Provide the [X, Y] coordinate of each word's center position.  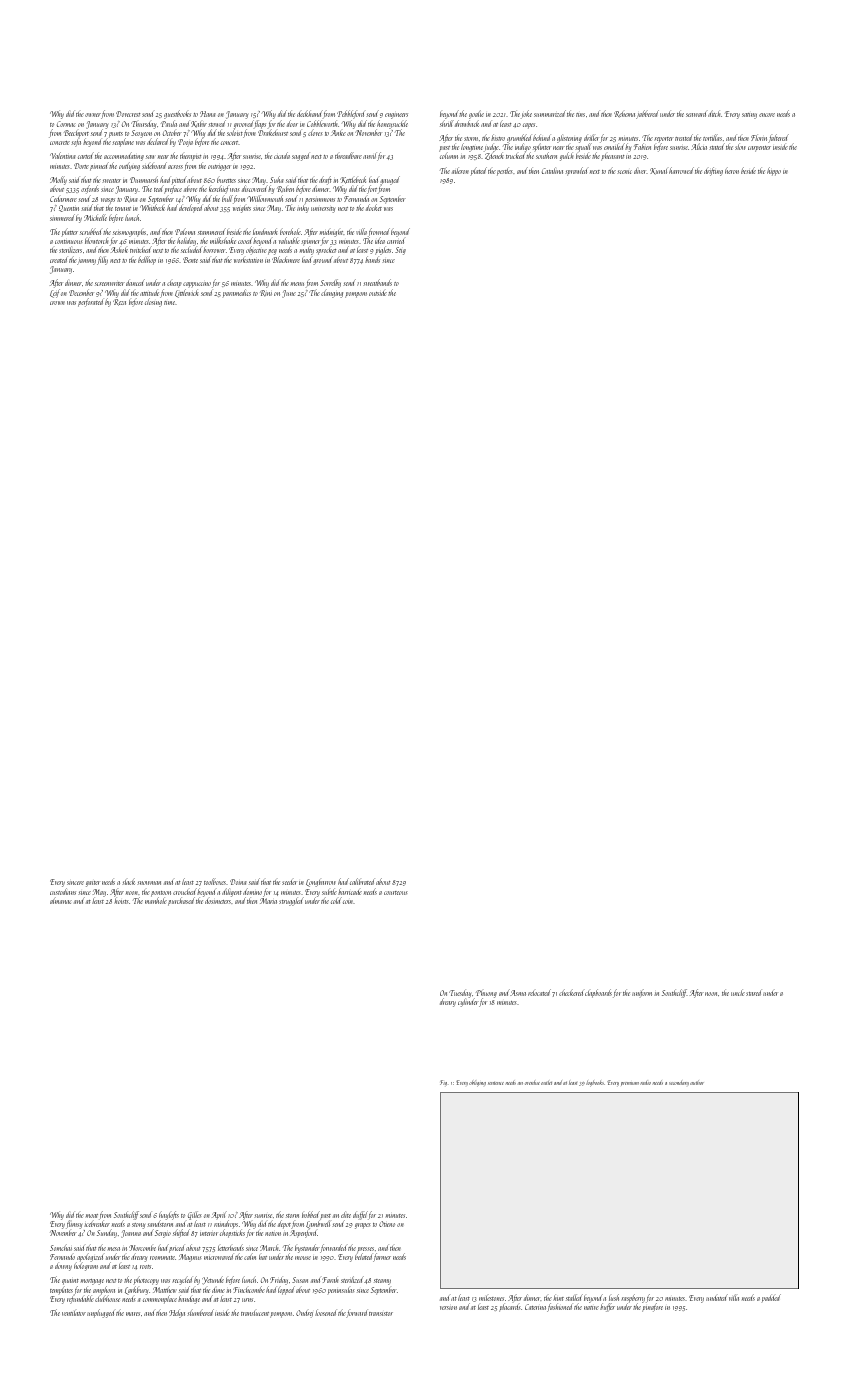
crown [57, 303]
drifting [713, 171]
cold [336, 900]
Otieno [387, 1224]
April [219, 1215]
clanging [332, 293]
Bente [190, 260]
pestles [504, 171]
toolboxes [215, 881]
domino [252, 891]
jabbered [647, 114]
